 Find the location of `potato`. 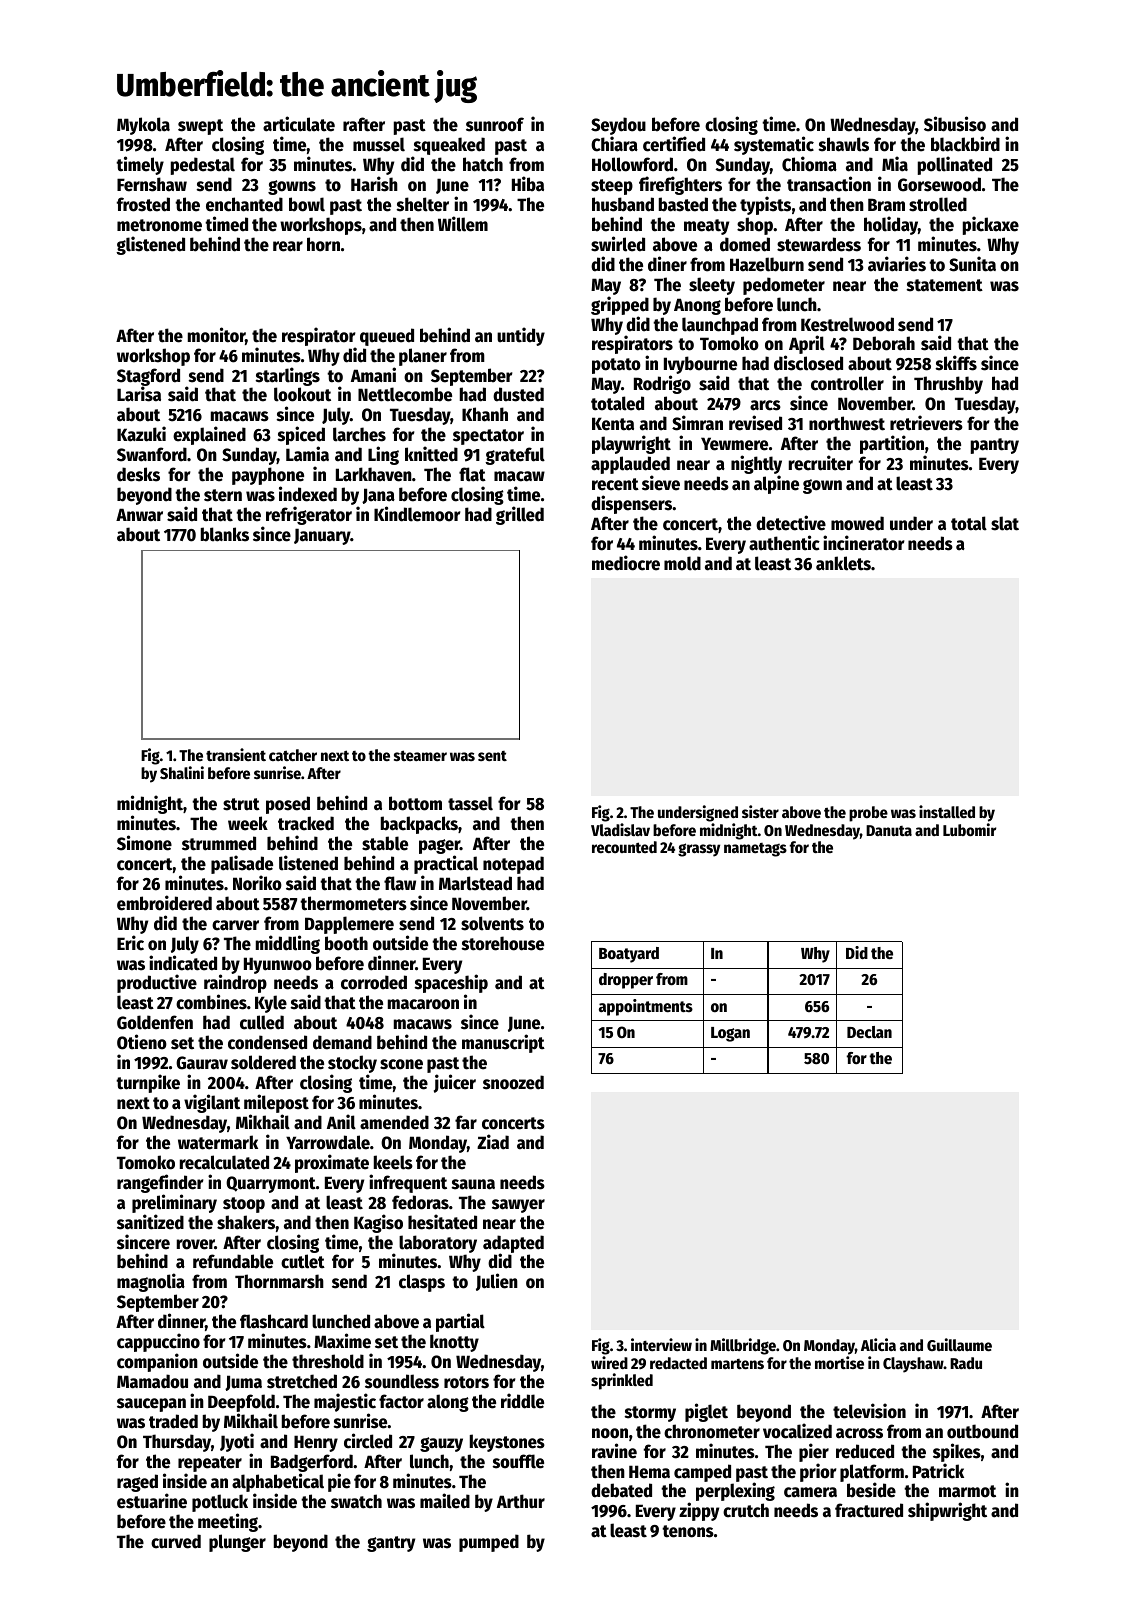

potato is located at coordinates (616, 366).
